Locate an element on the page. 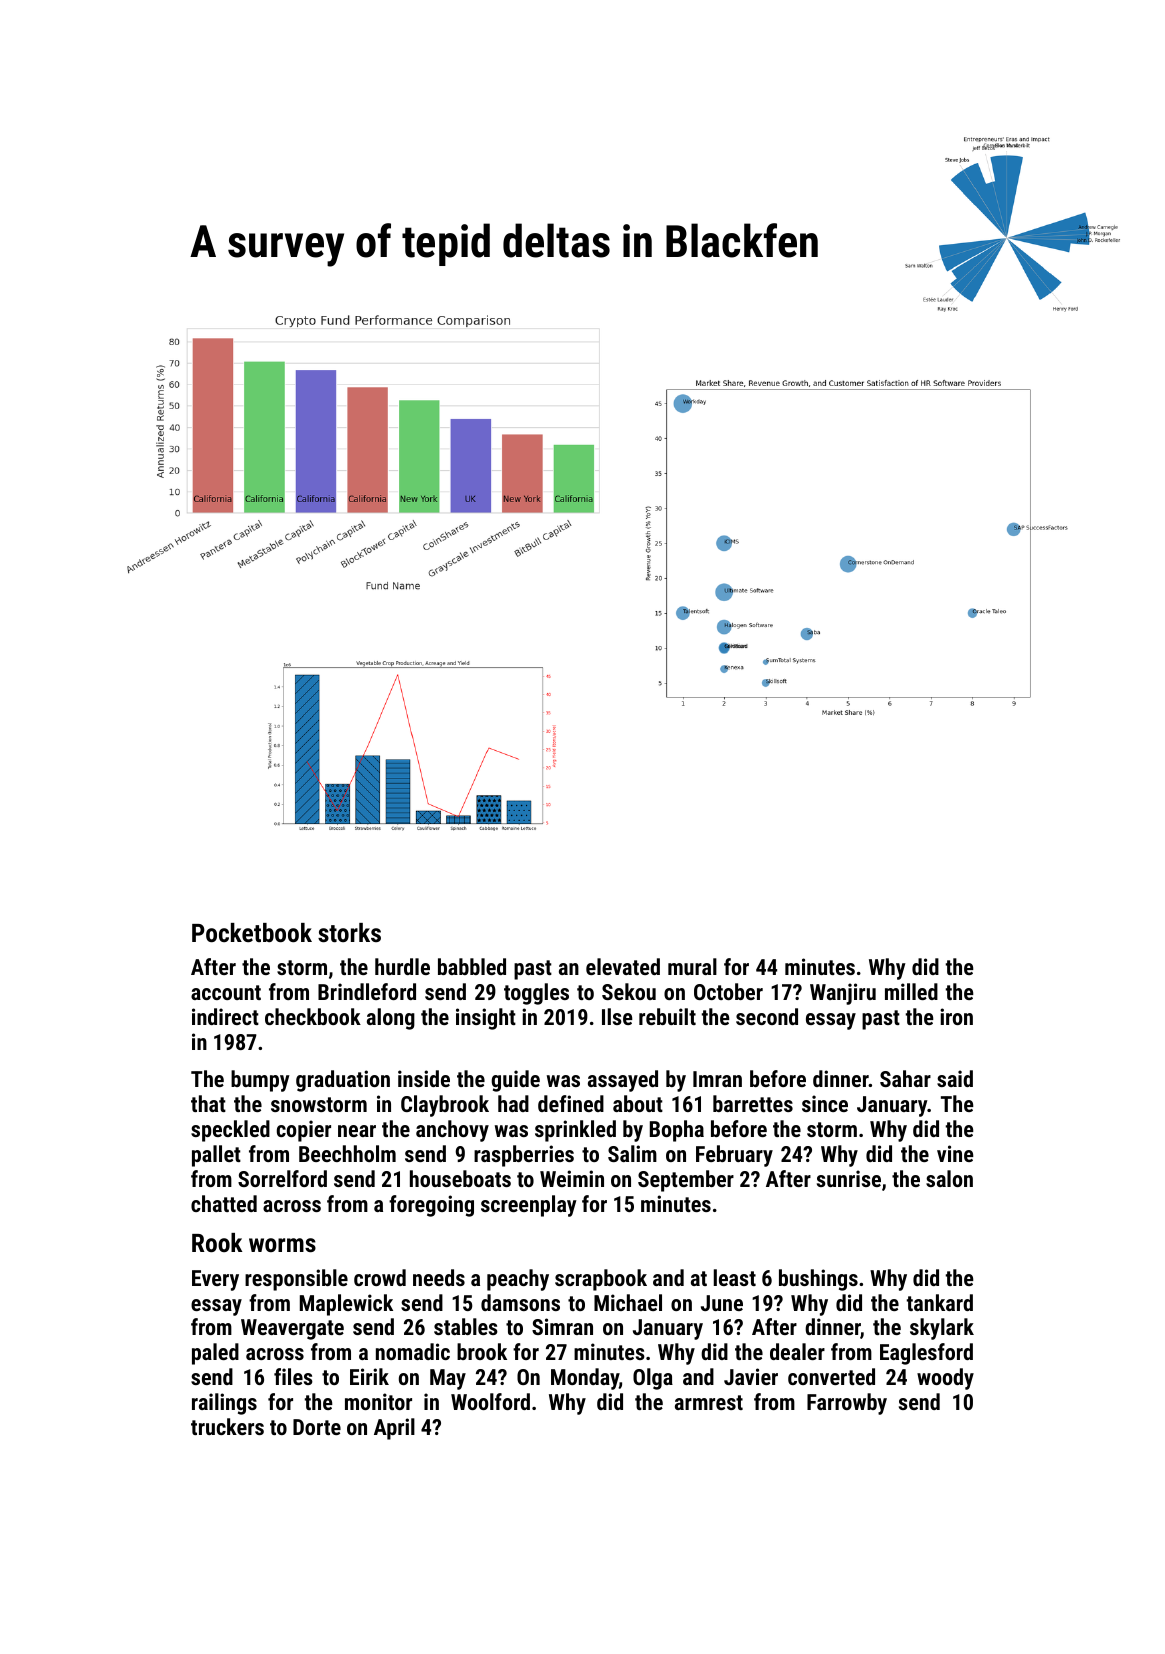  damsons is located at coordinates (520, 1302).
